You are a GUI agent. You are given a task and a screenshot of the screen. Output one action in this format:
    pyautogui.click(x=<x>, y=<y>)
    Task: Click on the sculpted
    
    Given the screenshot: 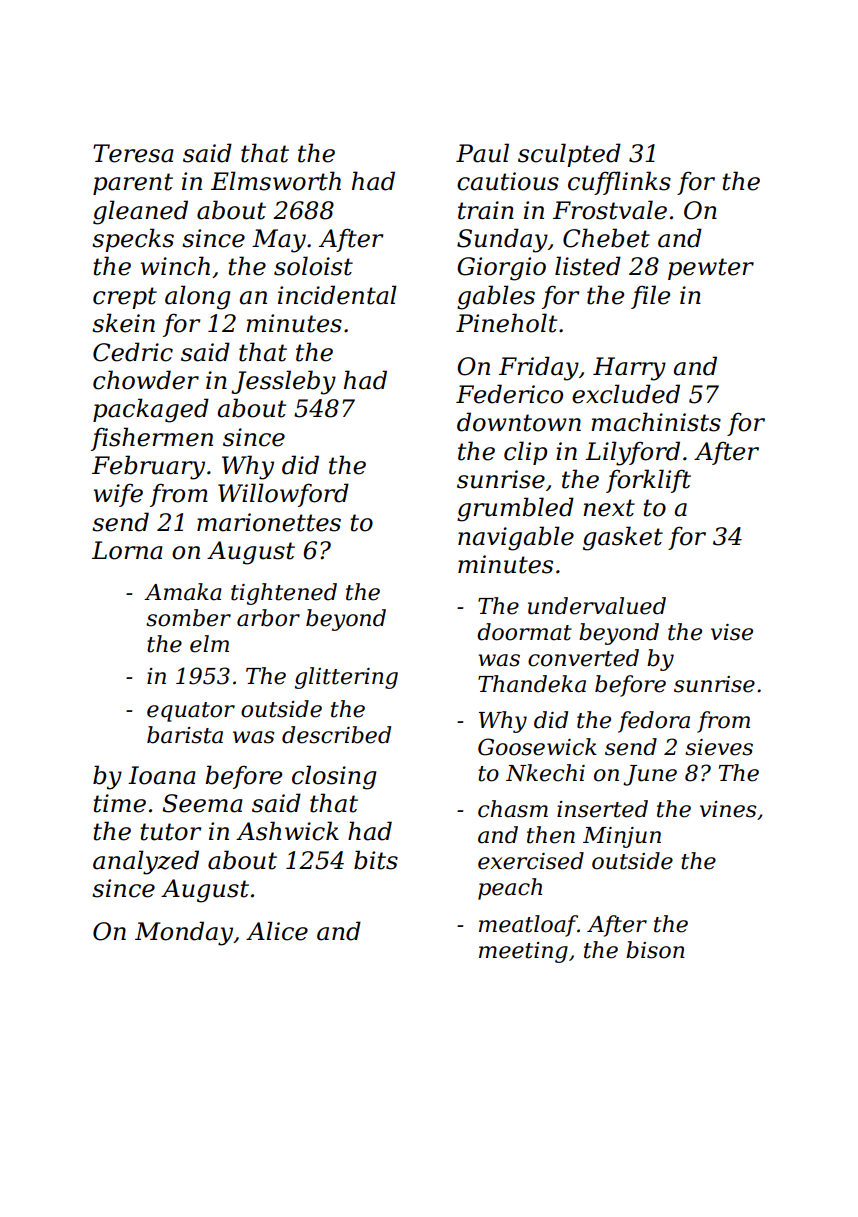 What is the action you would take?
    pyautogui.click(x=569, y=155)
